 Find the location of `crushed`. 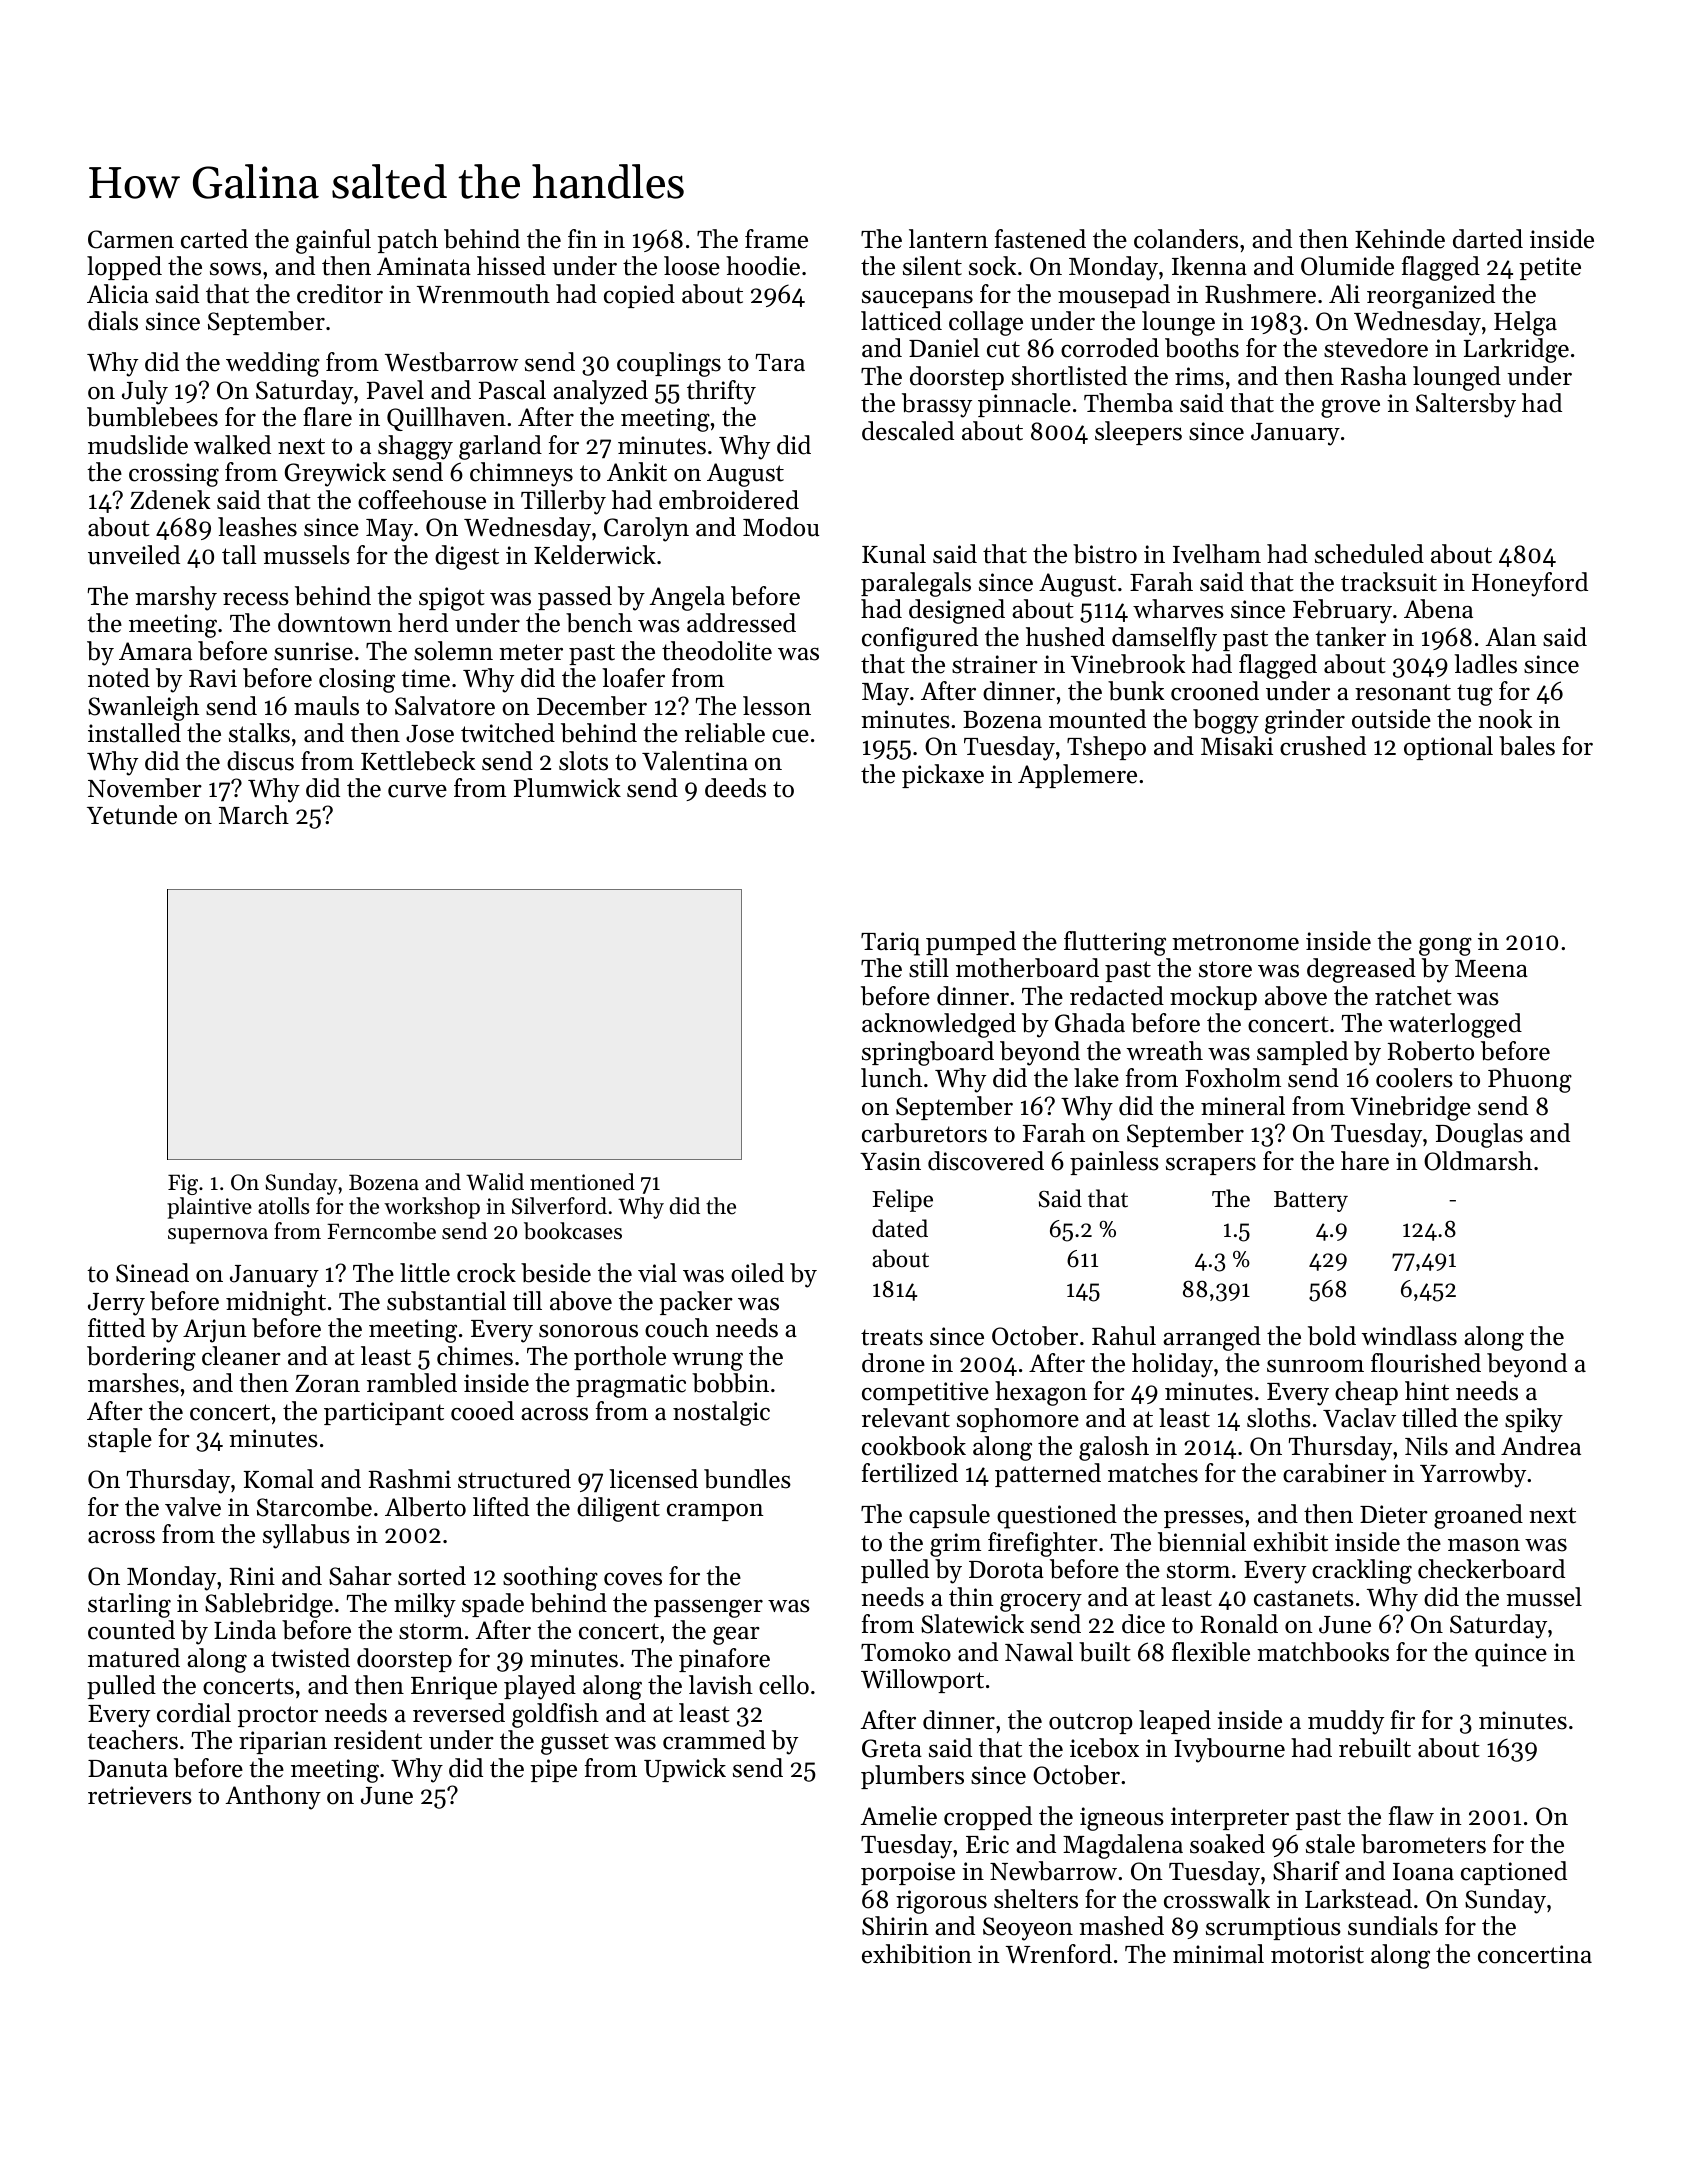

crushed is located at coordinates (1323, 746).
